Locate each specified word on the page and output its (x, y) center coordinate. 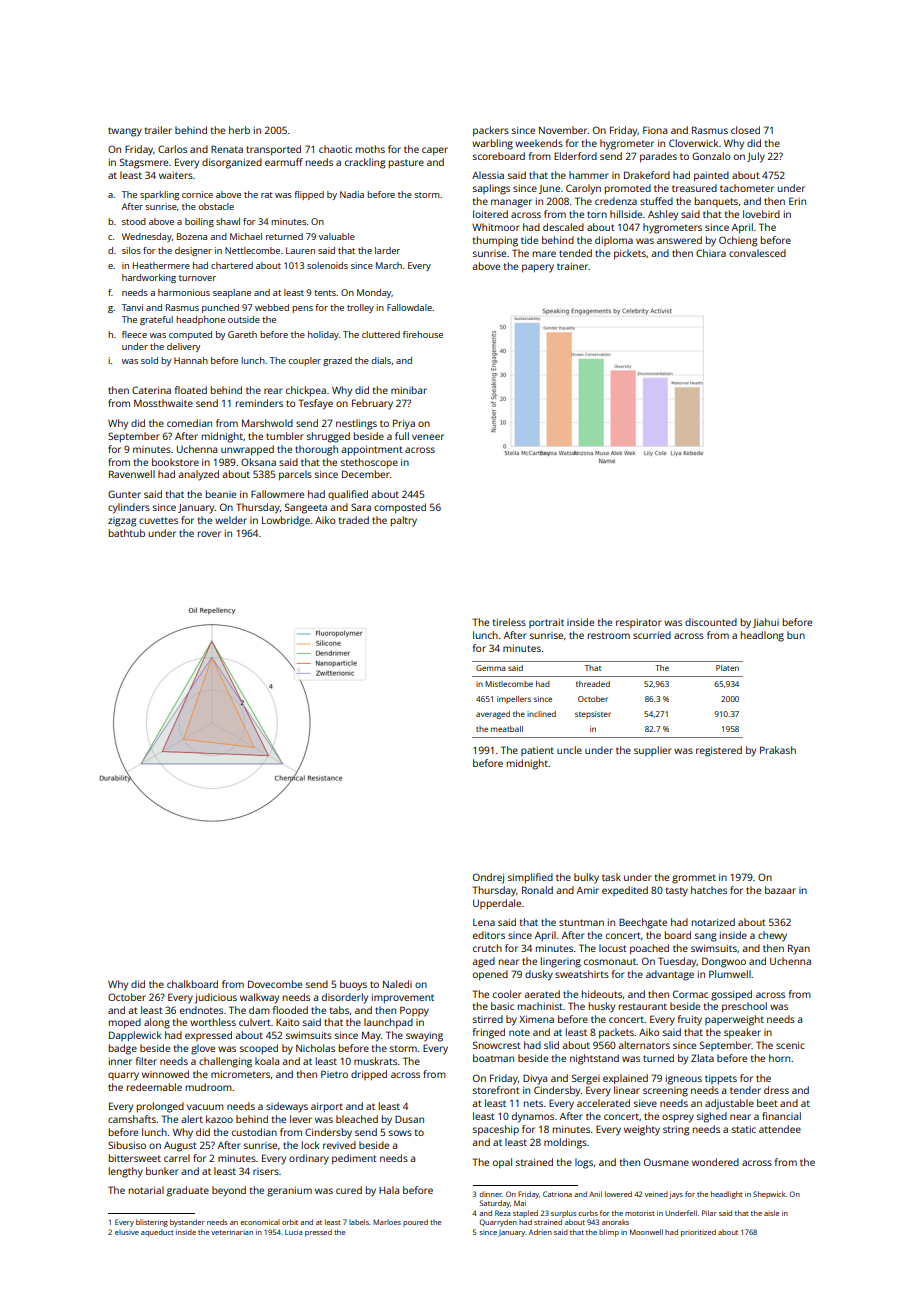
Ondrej (488, 878)
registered (719, 751)
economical (260, 1222)
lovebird (761, 214)
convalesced (757, 253)
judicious (216, 998)
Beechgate (643, 923)
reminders (259, 403)
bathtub (127, 533)
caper (435, 151)
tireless (509, 622)
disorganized (232, 163)
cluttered (381, 334)
